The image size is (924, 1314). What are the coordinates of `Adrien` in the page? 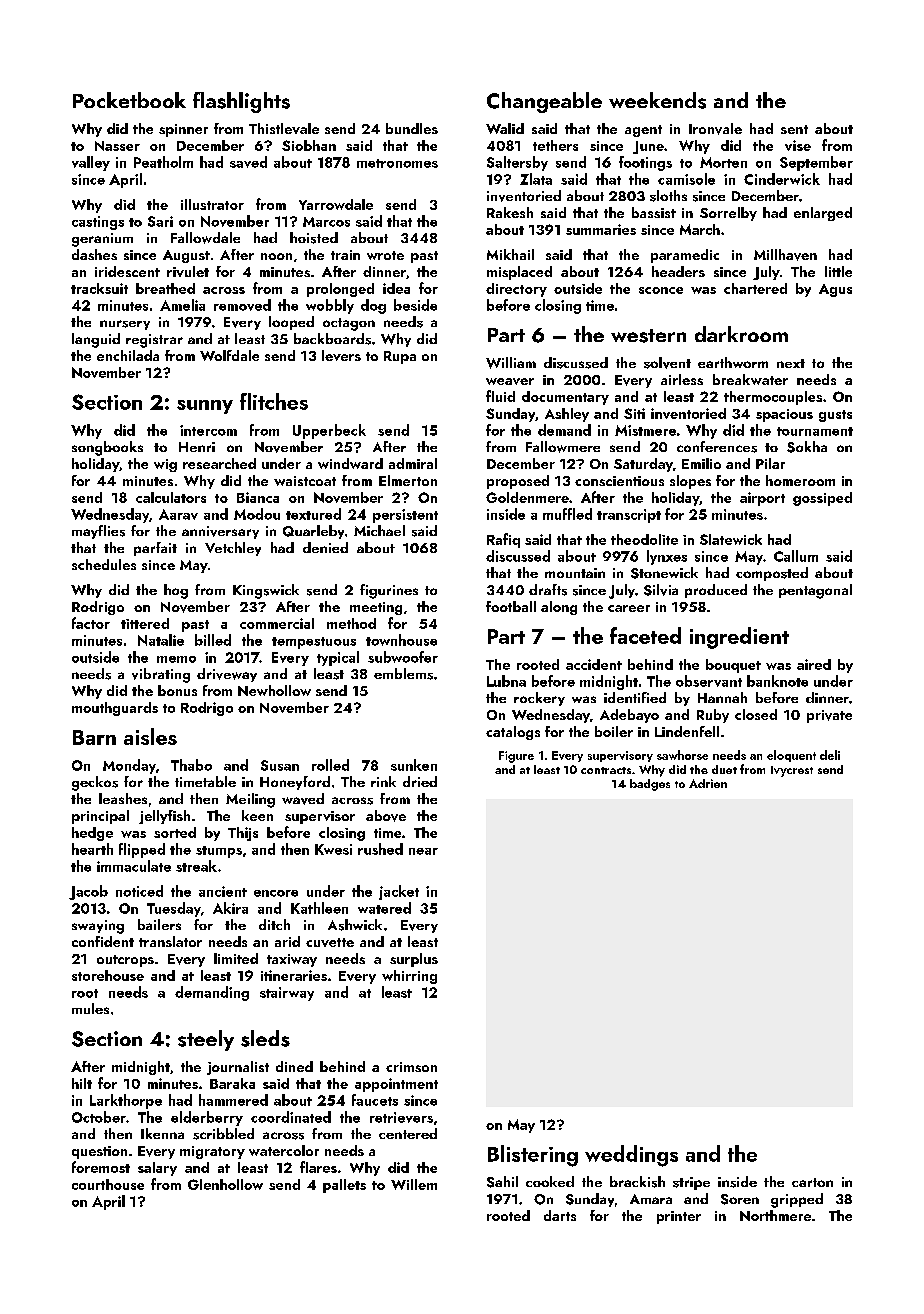 It's located at (708, 783).
